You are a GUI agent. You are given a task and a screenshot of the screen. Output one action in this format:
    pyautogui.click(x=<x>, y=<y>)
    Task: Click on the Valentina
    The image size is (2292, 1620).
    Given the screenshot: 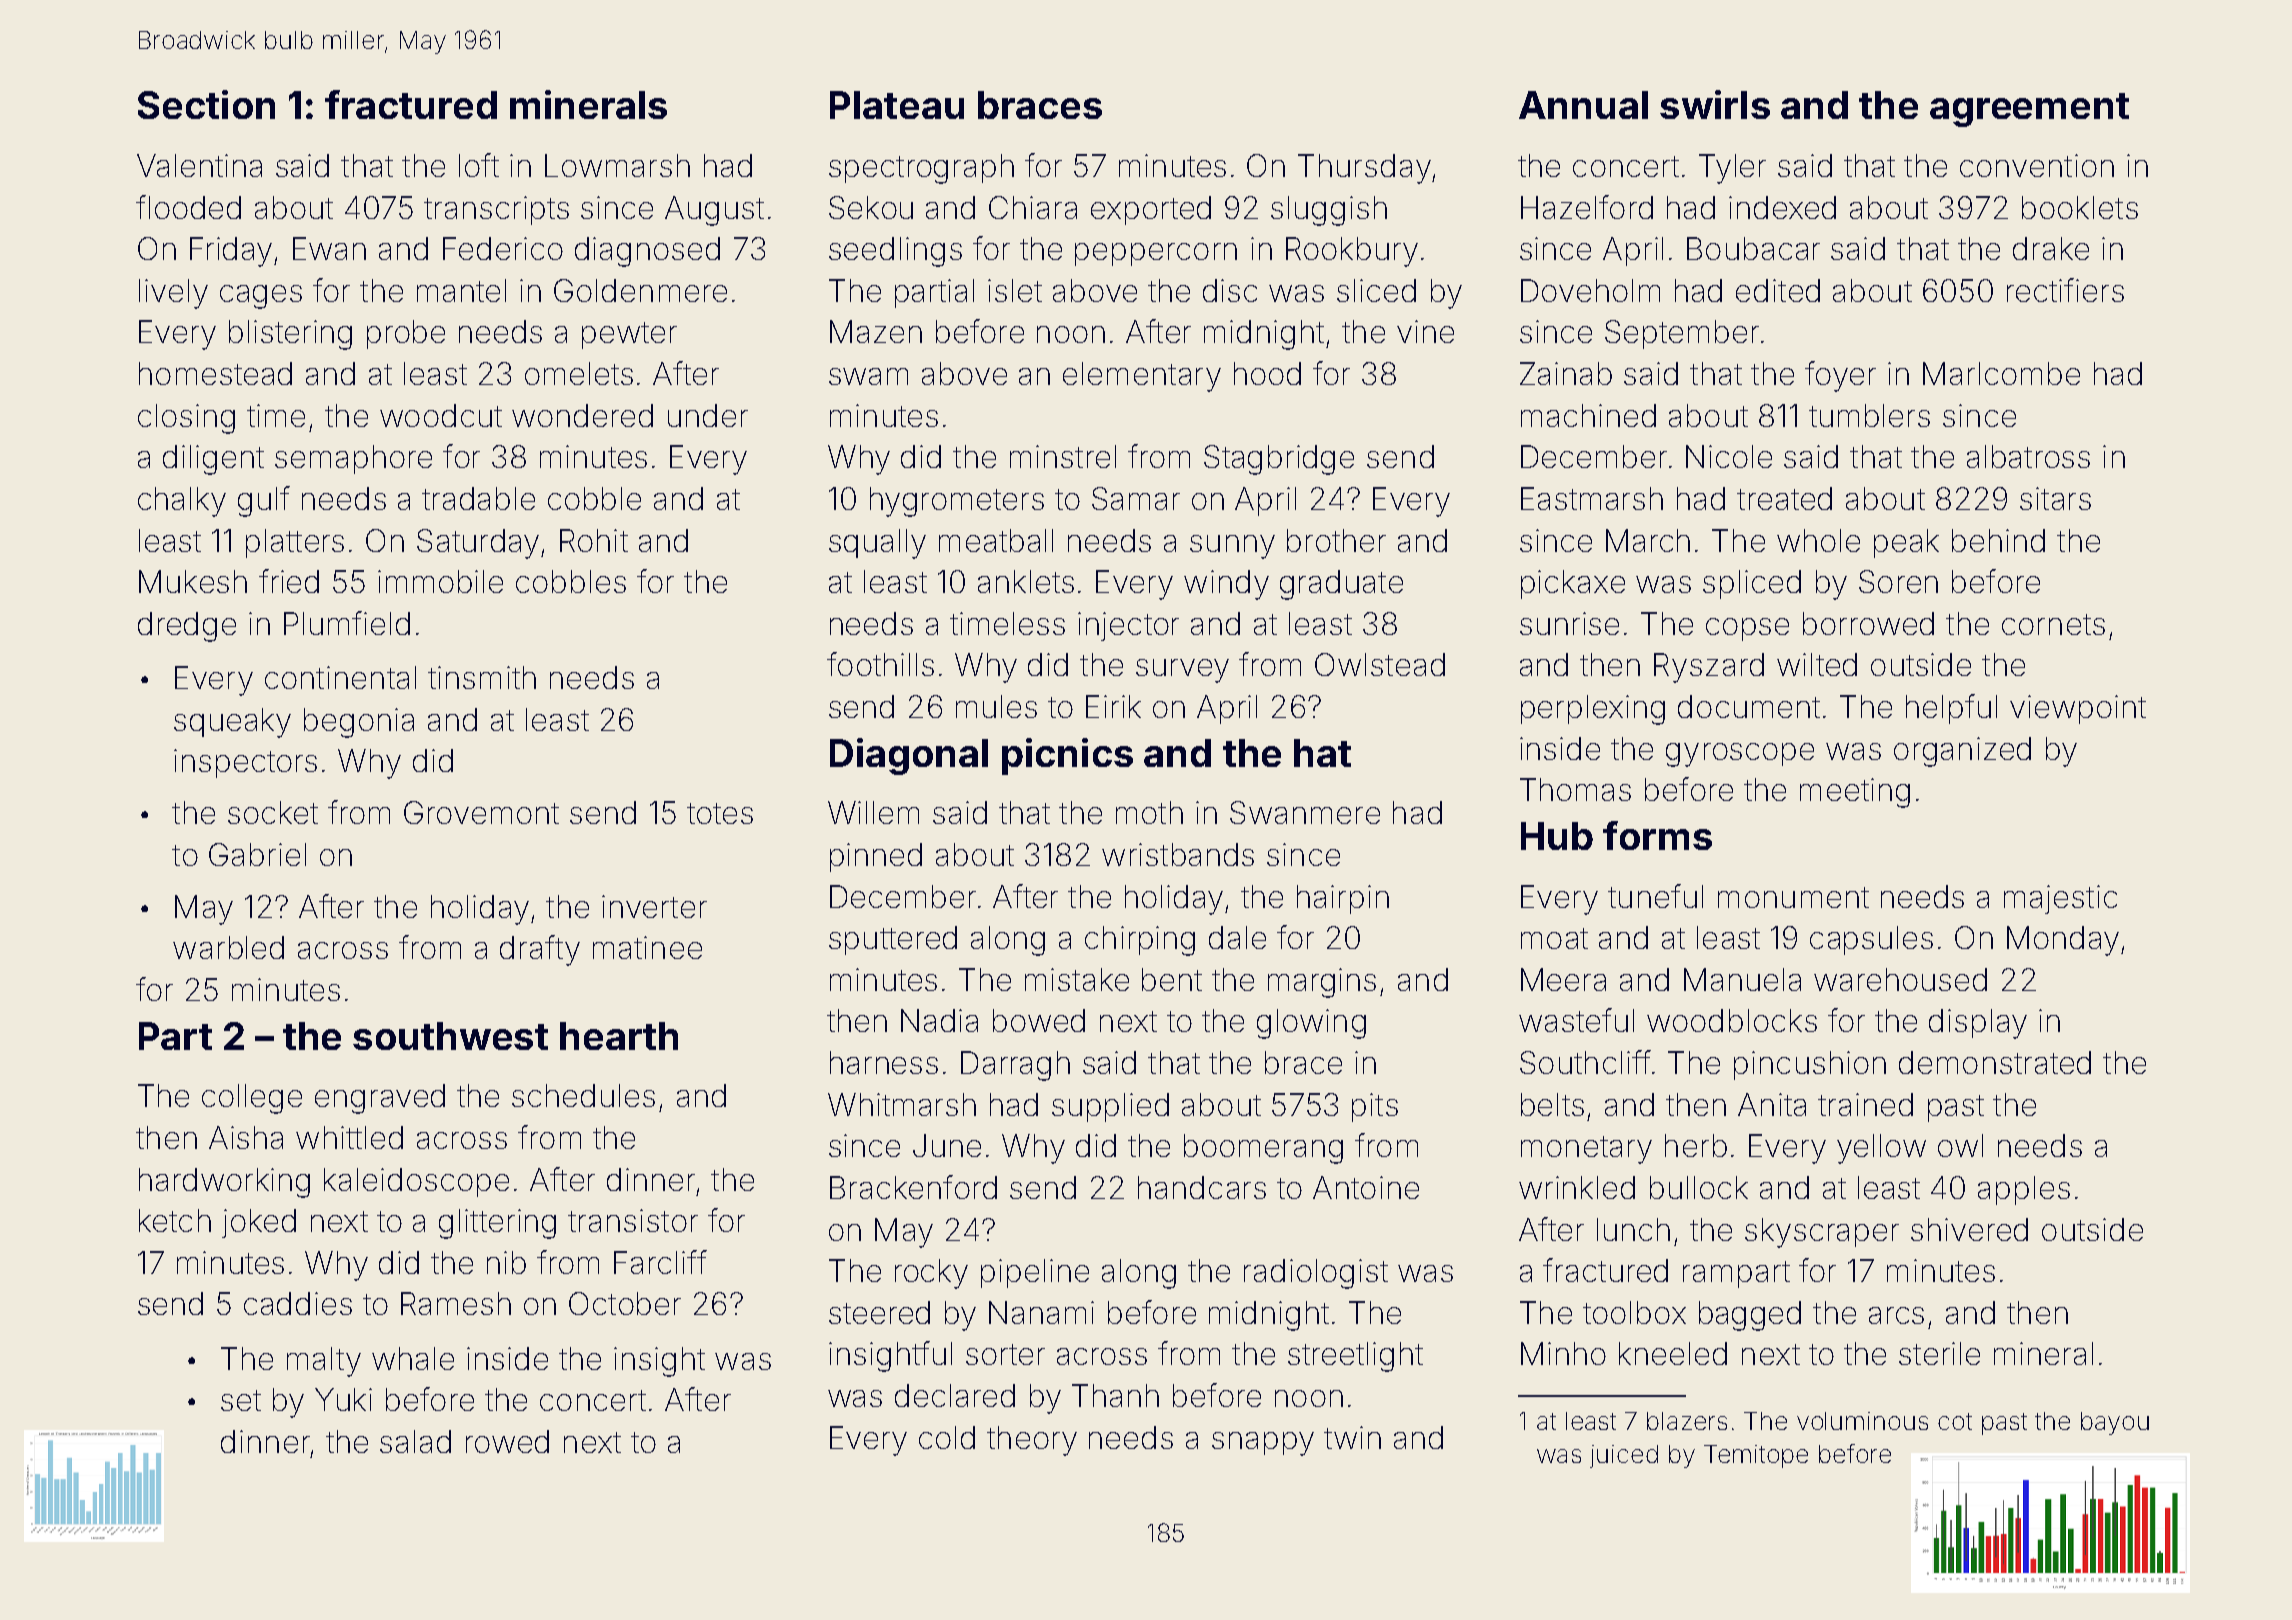 What is the action you would take?
    pyautogui.click(x=199, y=165)
